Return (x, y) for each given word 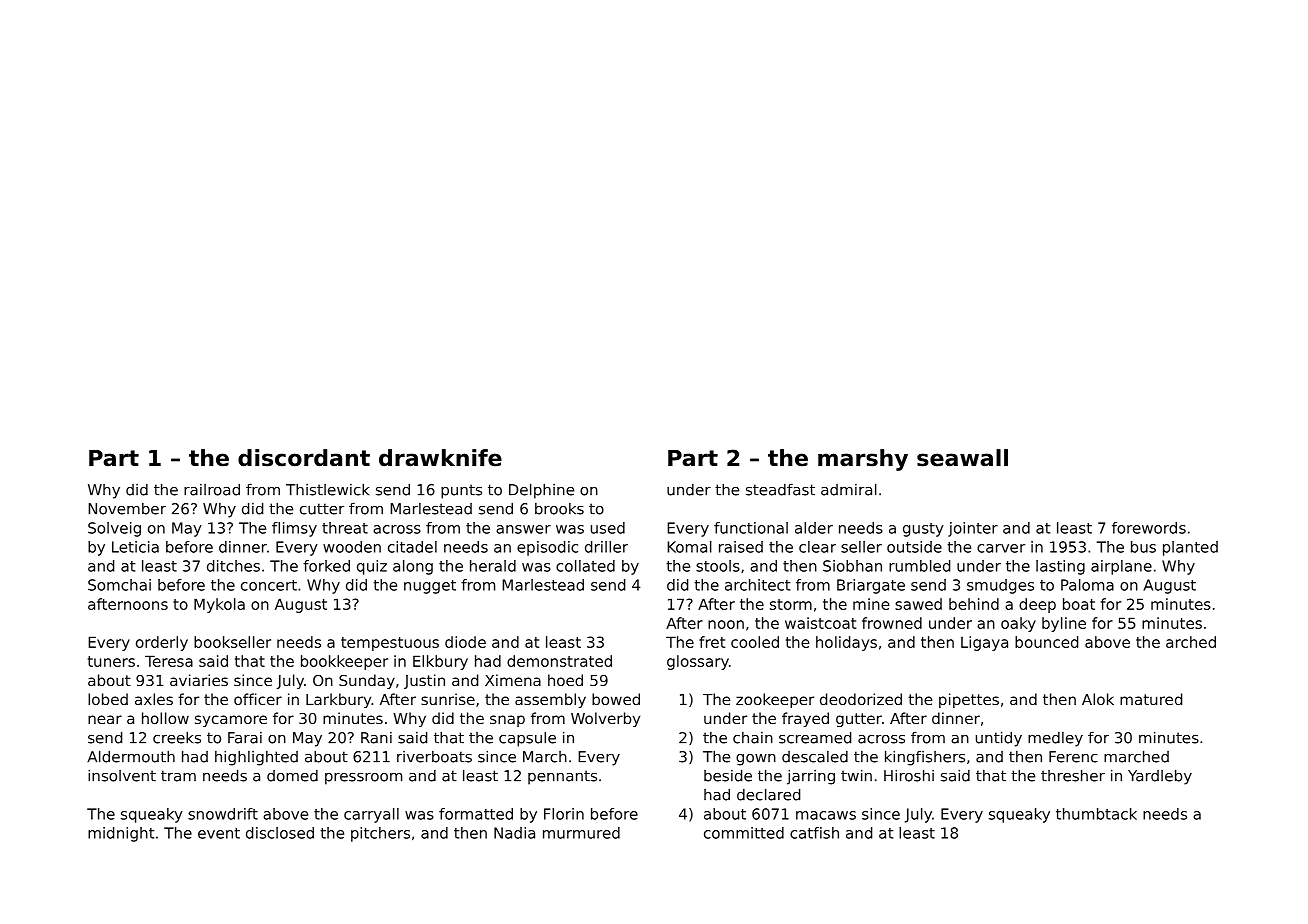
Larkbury (339, 700)
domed (292, 776)
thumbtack (1096, 814)
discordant (304, 458)
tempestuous (390, 644)
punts (461, 491)
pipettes (969, 700)
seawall (962, 458)
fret (712, 642)
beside (728, 775)
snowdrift (223, 814)
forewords (1149, 528)
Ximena (513, 680)
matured (1151, 699)
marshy (863, 460)
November (127, 509)
